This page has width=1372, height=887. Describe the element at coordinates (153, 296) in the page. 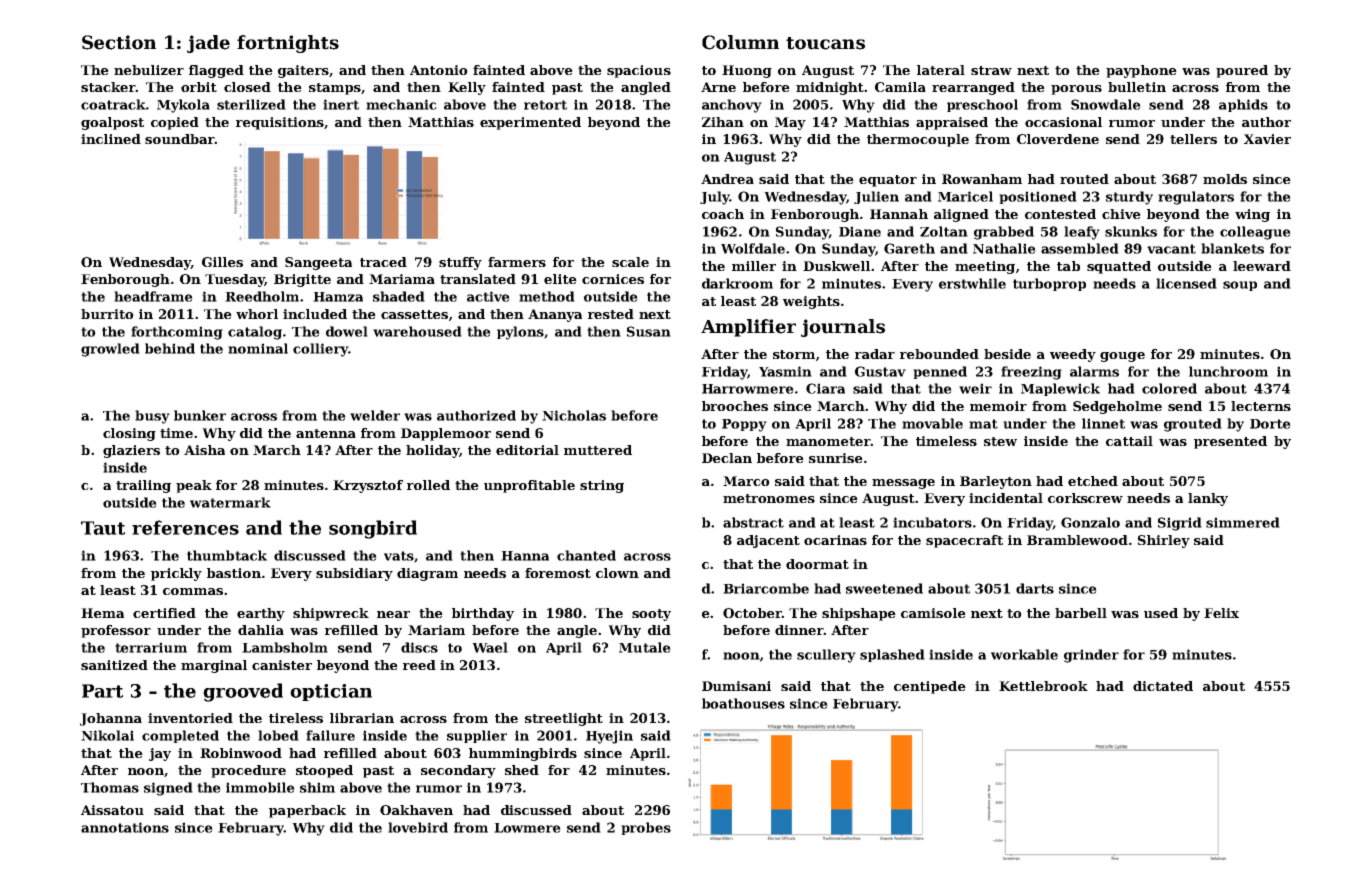

I see `headframe` at that location.
